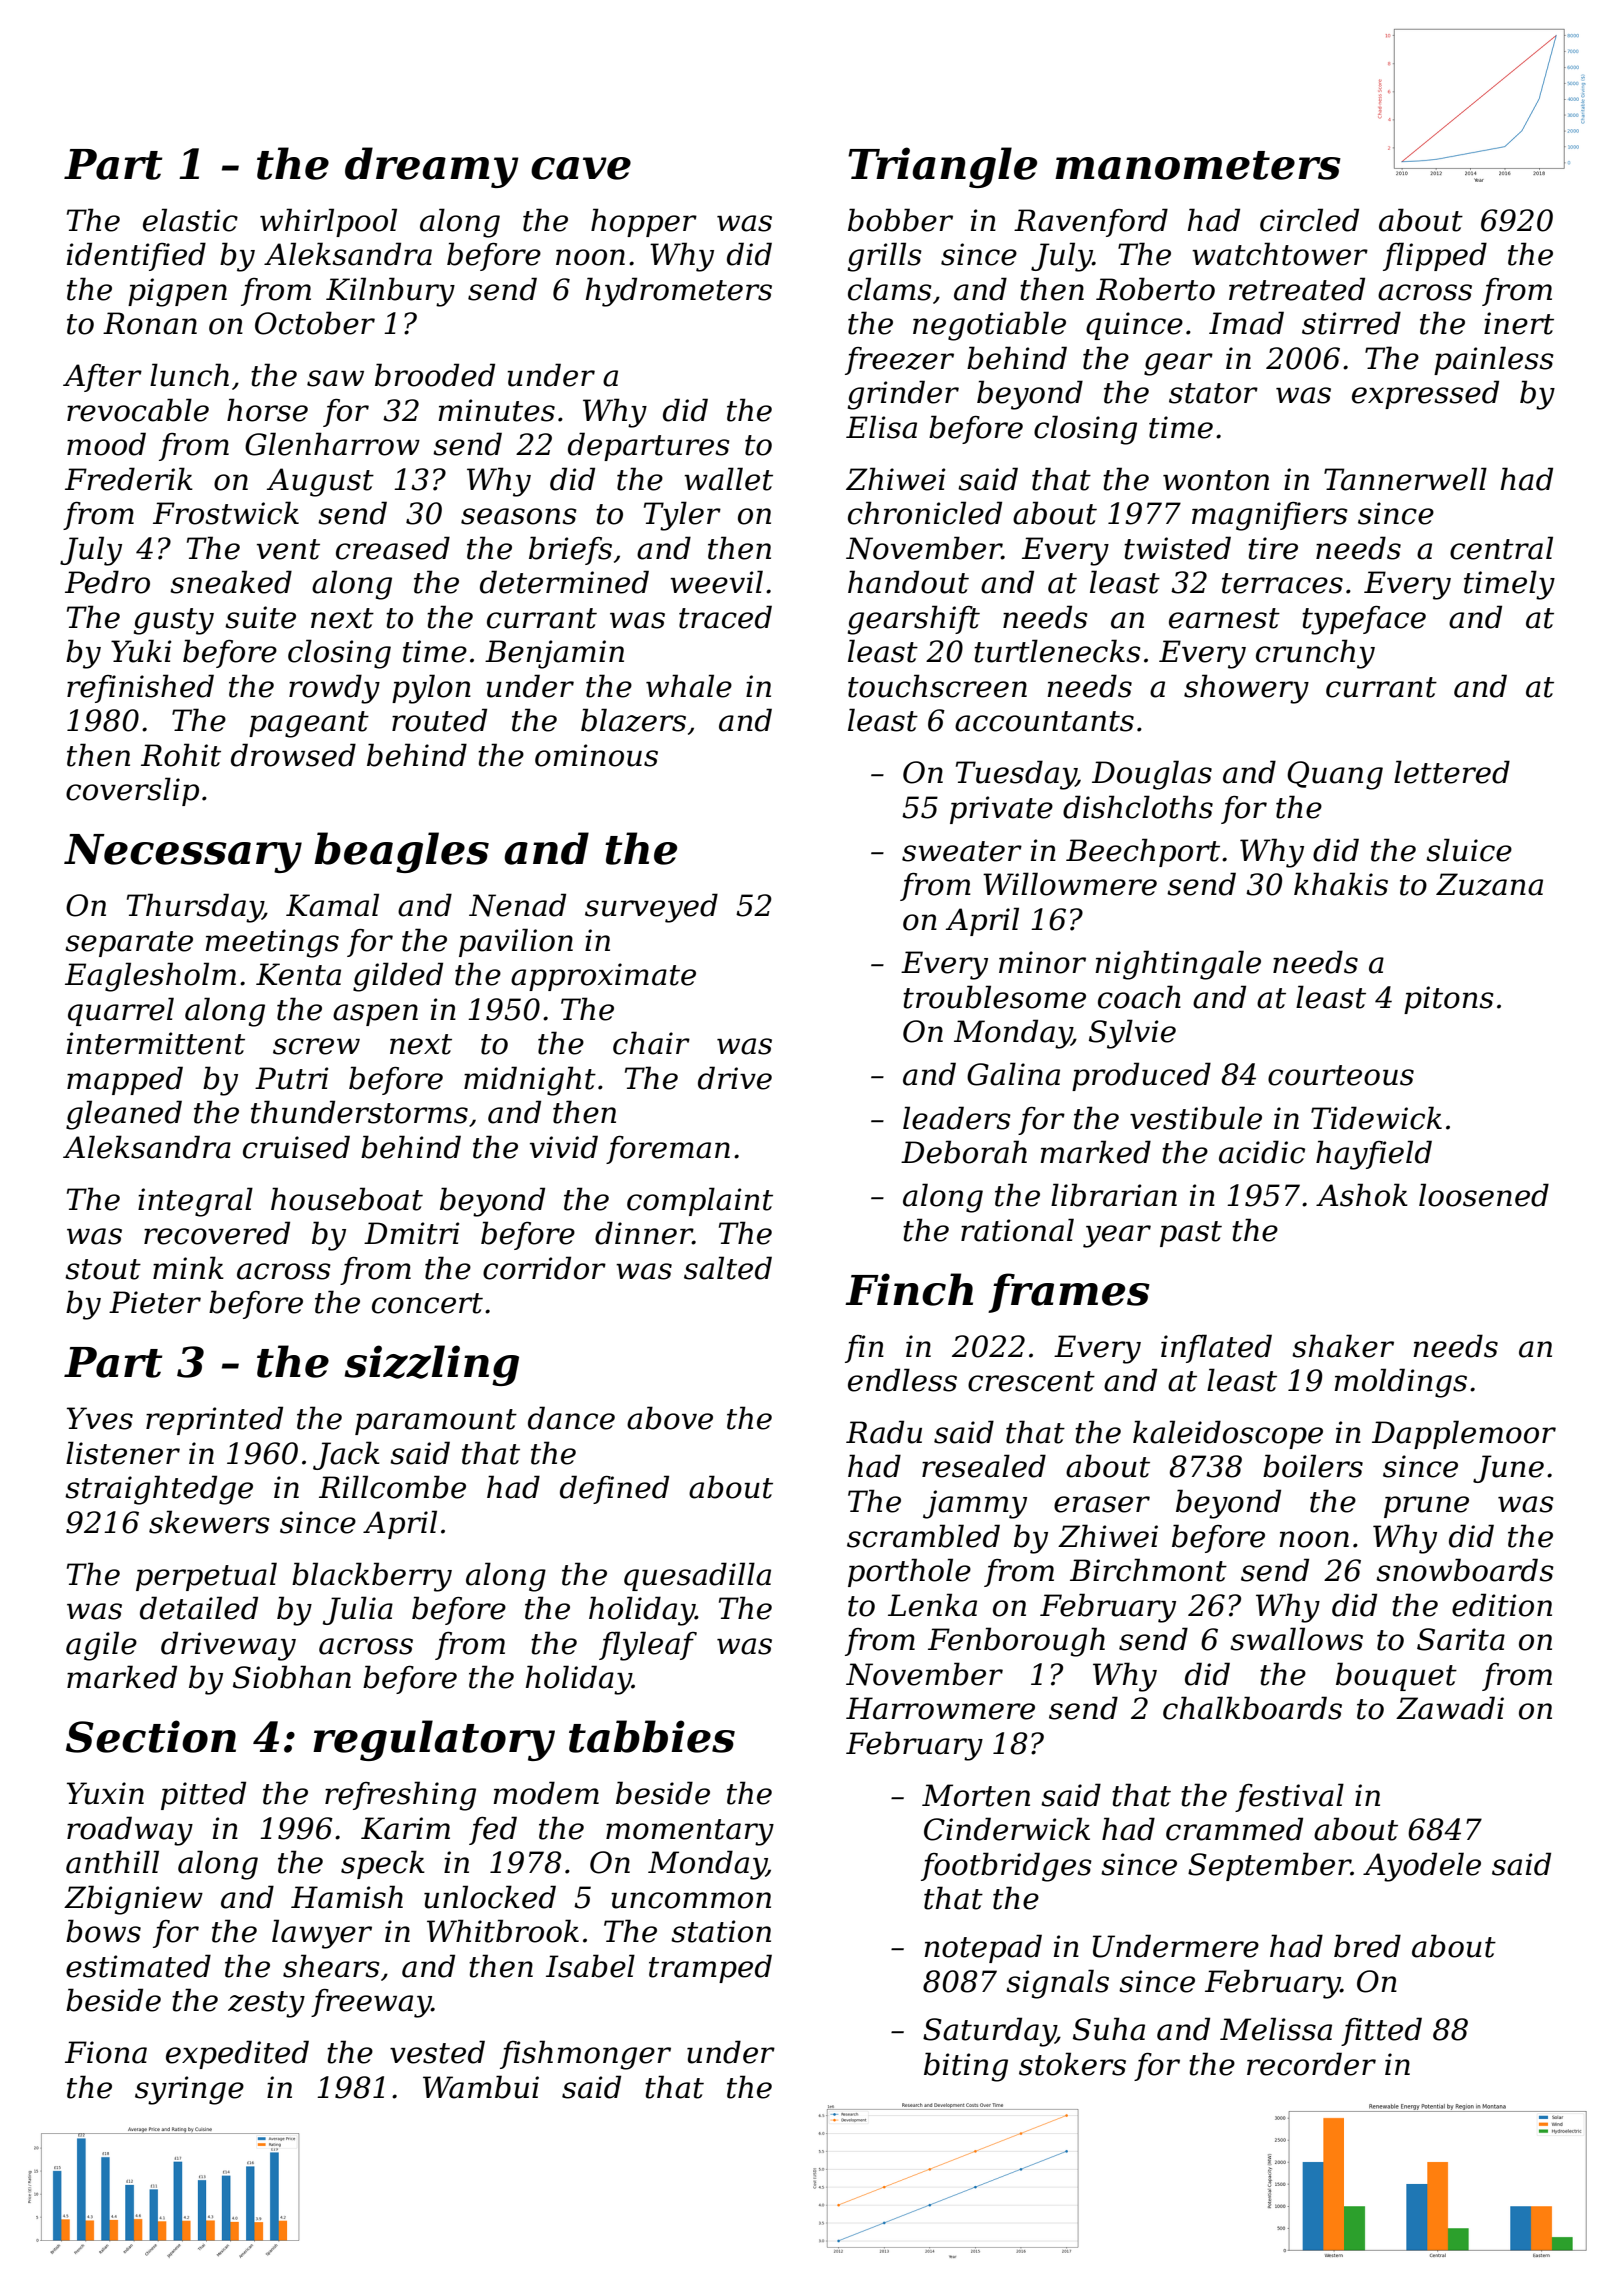  I want to click on Tannerwell, so click(1405, 479).
